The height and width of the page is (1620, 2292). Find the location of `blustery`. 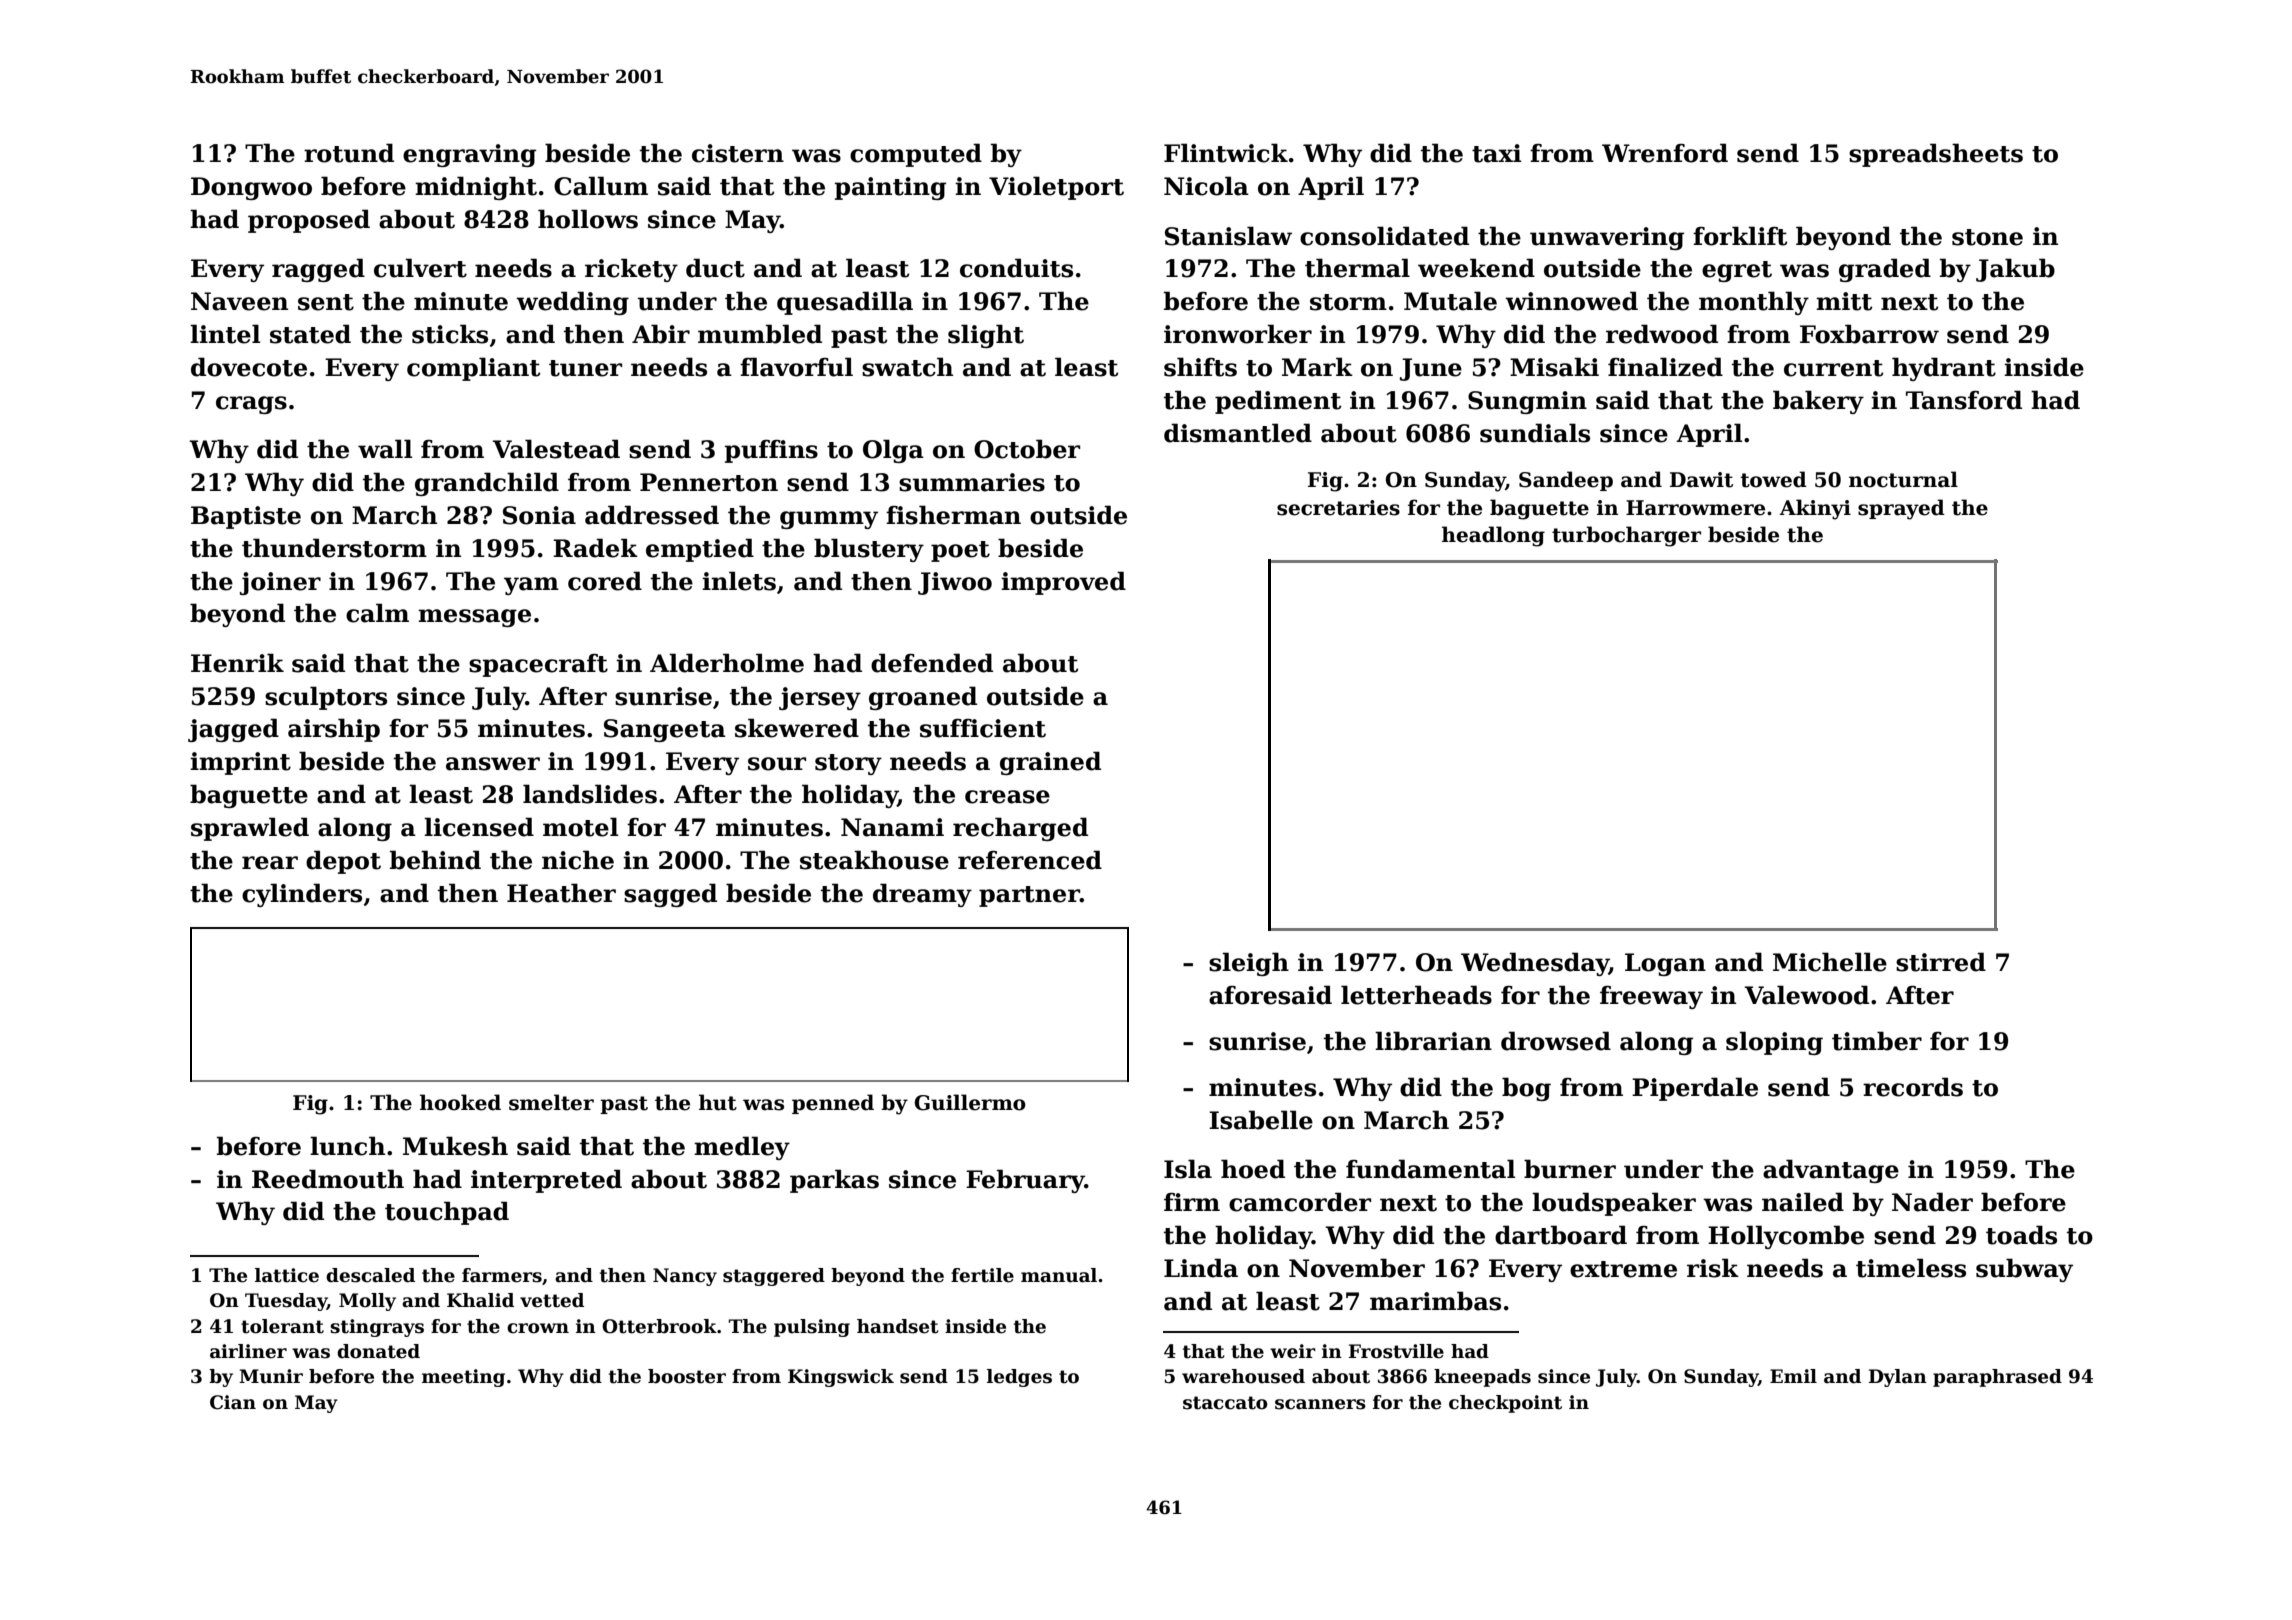

blustery is located at coordinates (869, 550).
